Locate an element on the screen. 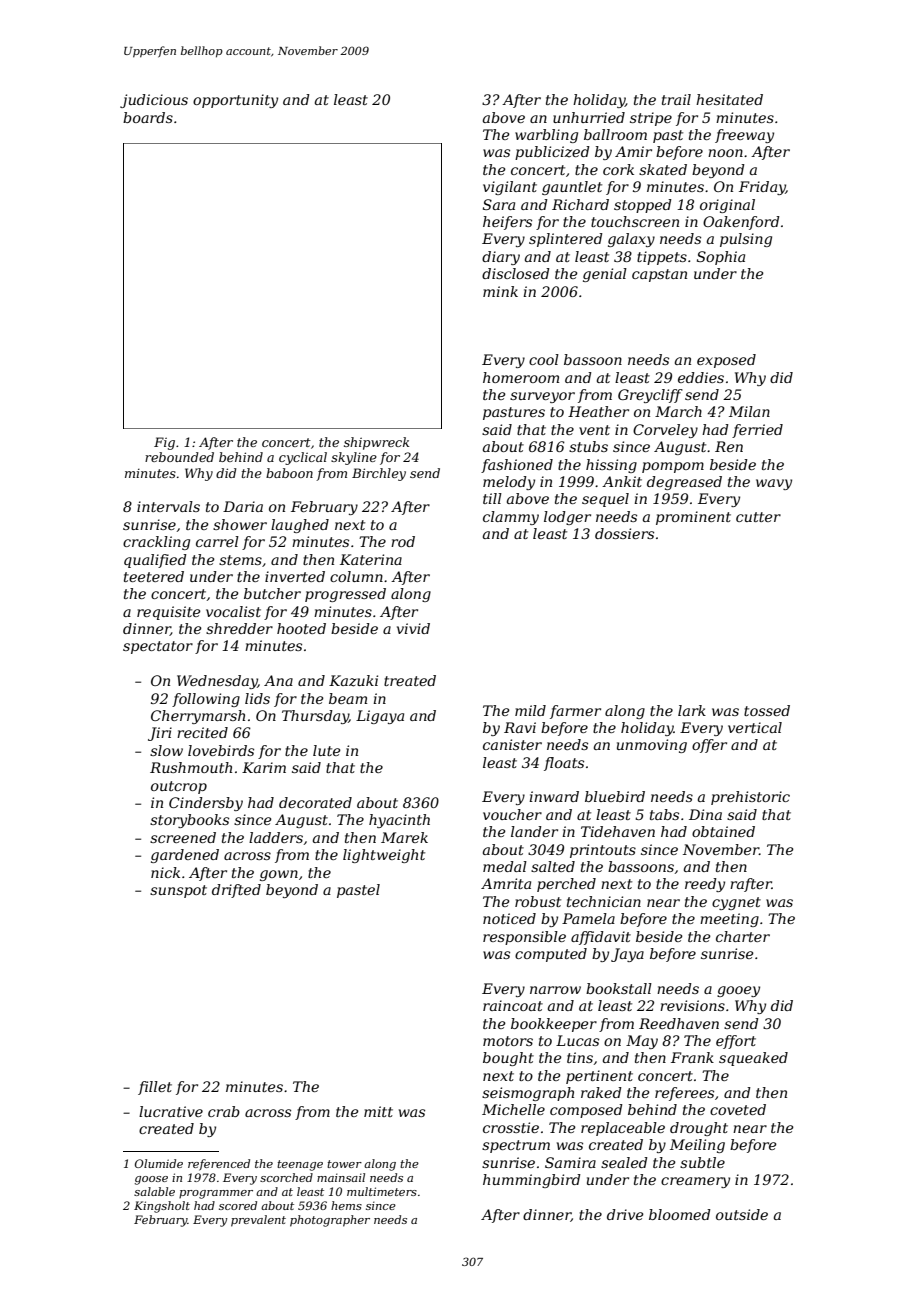 This screenshot has width=924, height=1308. outside is located at coordinates (742, 1214).
